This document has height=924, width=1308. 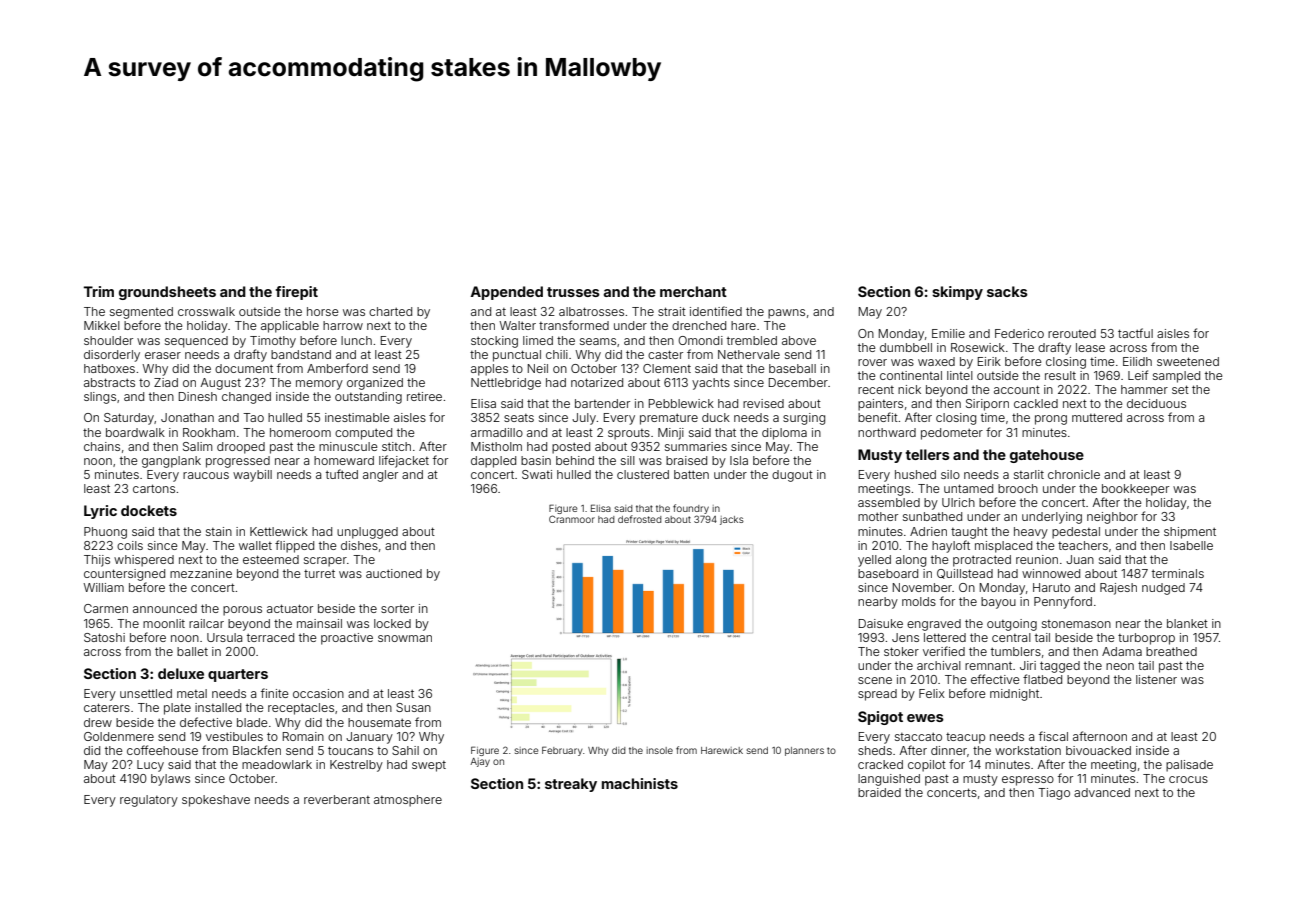 What do you see at coordinates (602, 403) in the document?
I see `bartender` at bounding box center [602, 403].
